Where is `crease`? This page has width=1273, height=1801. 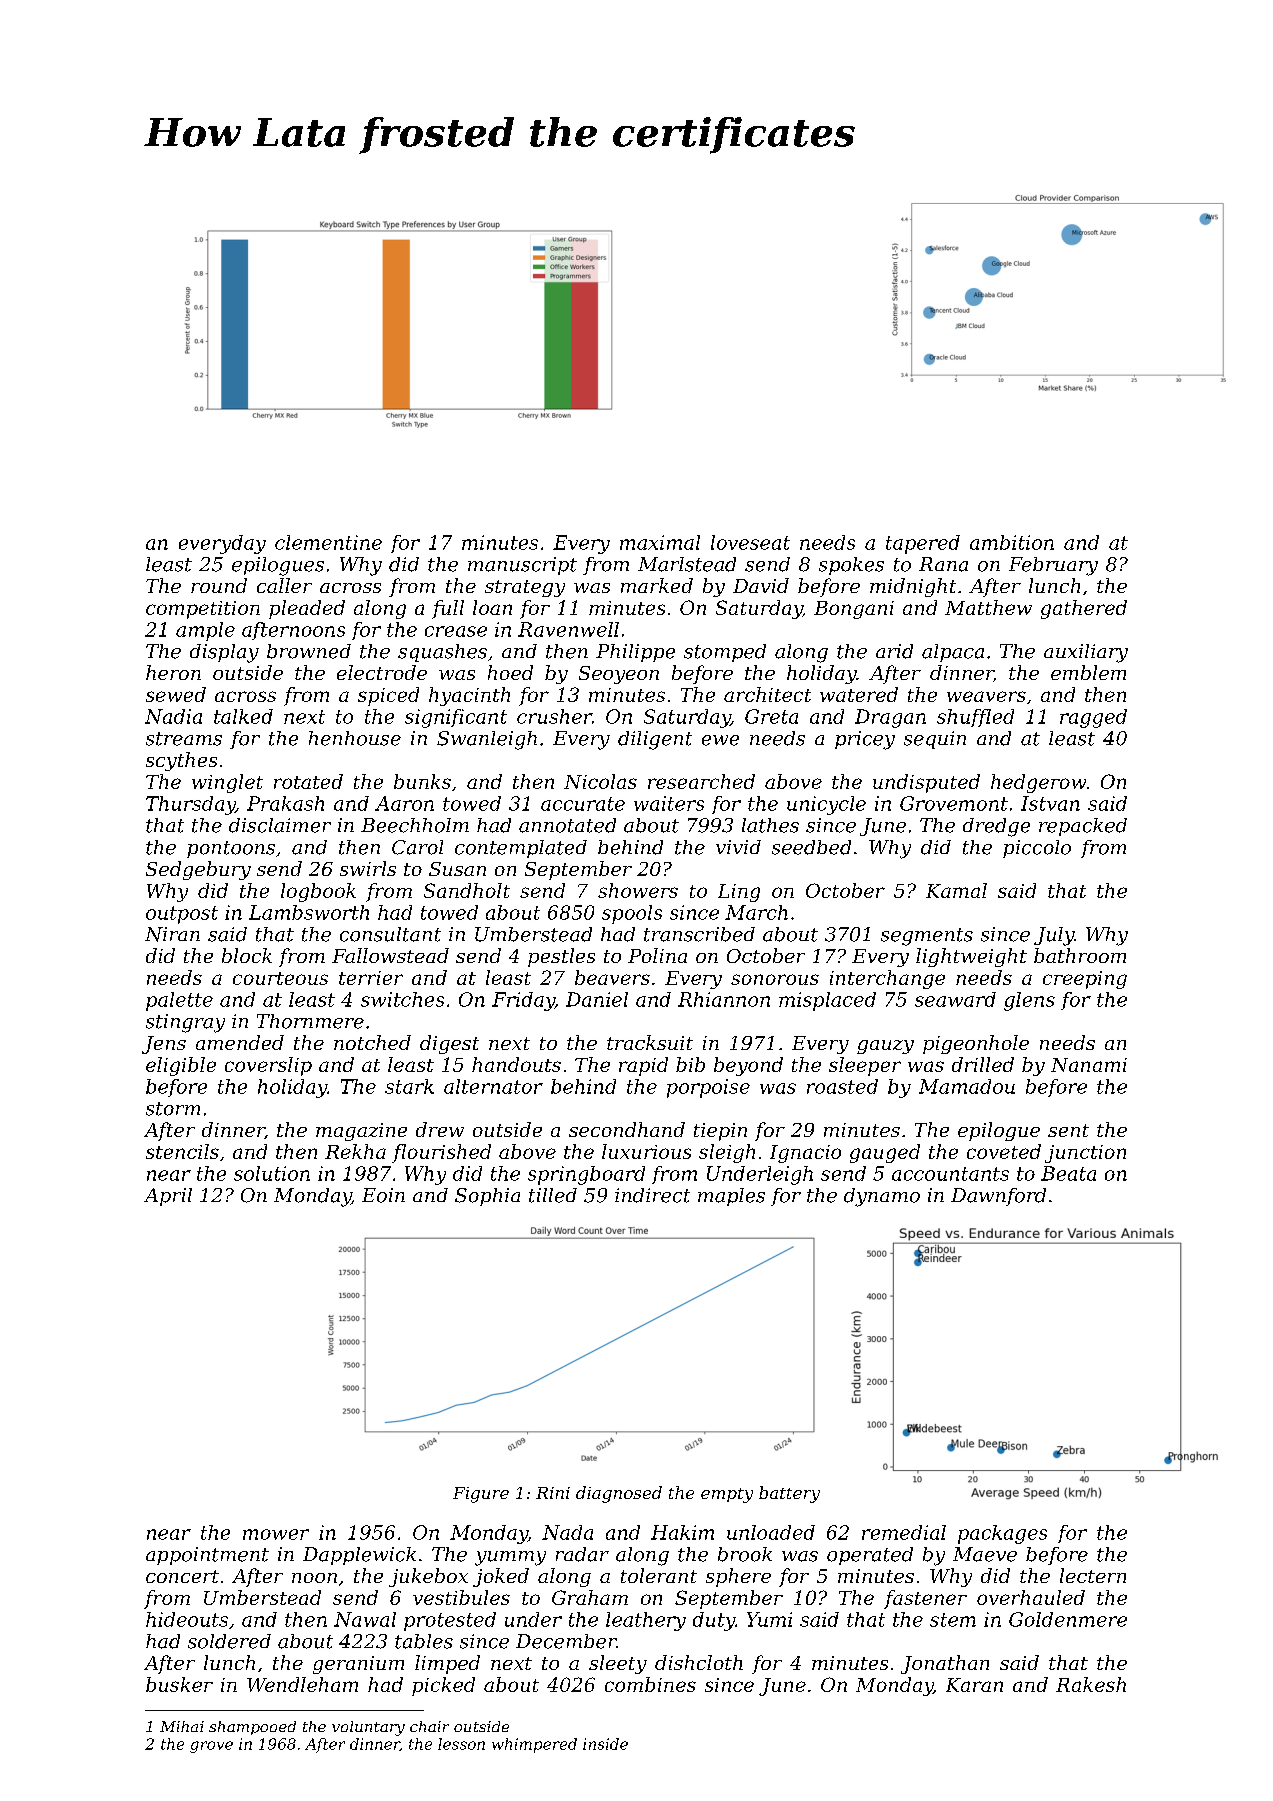 crease is located at coordinates (456, 631).
